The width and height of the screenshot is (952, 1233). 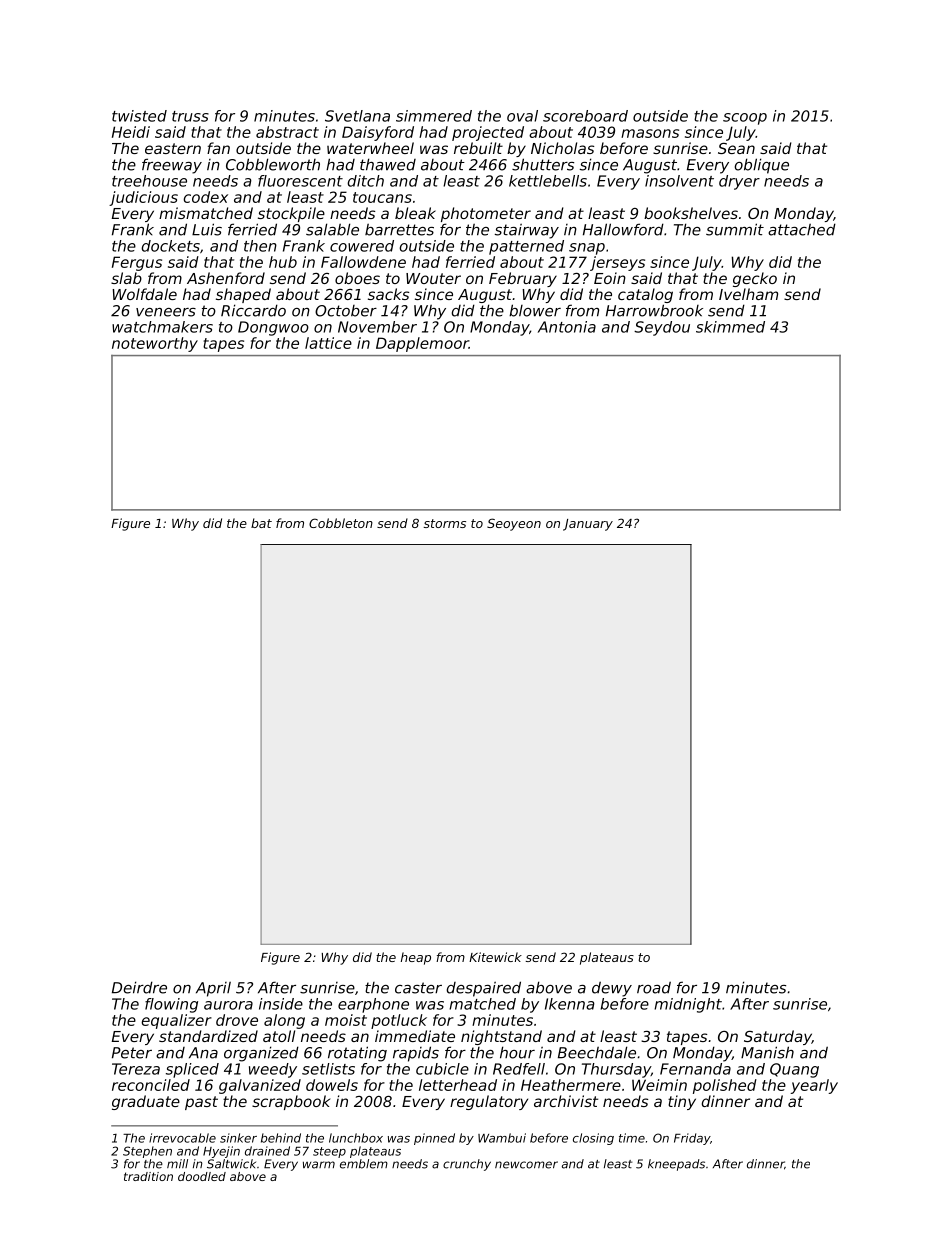 I want to click on Fergus, so click(x=137, y=263).
